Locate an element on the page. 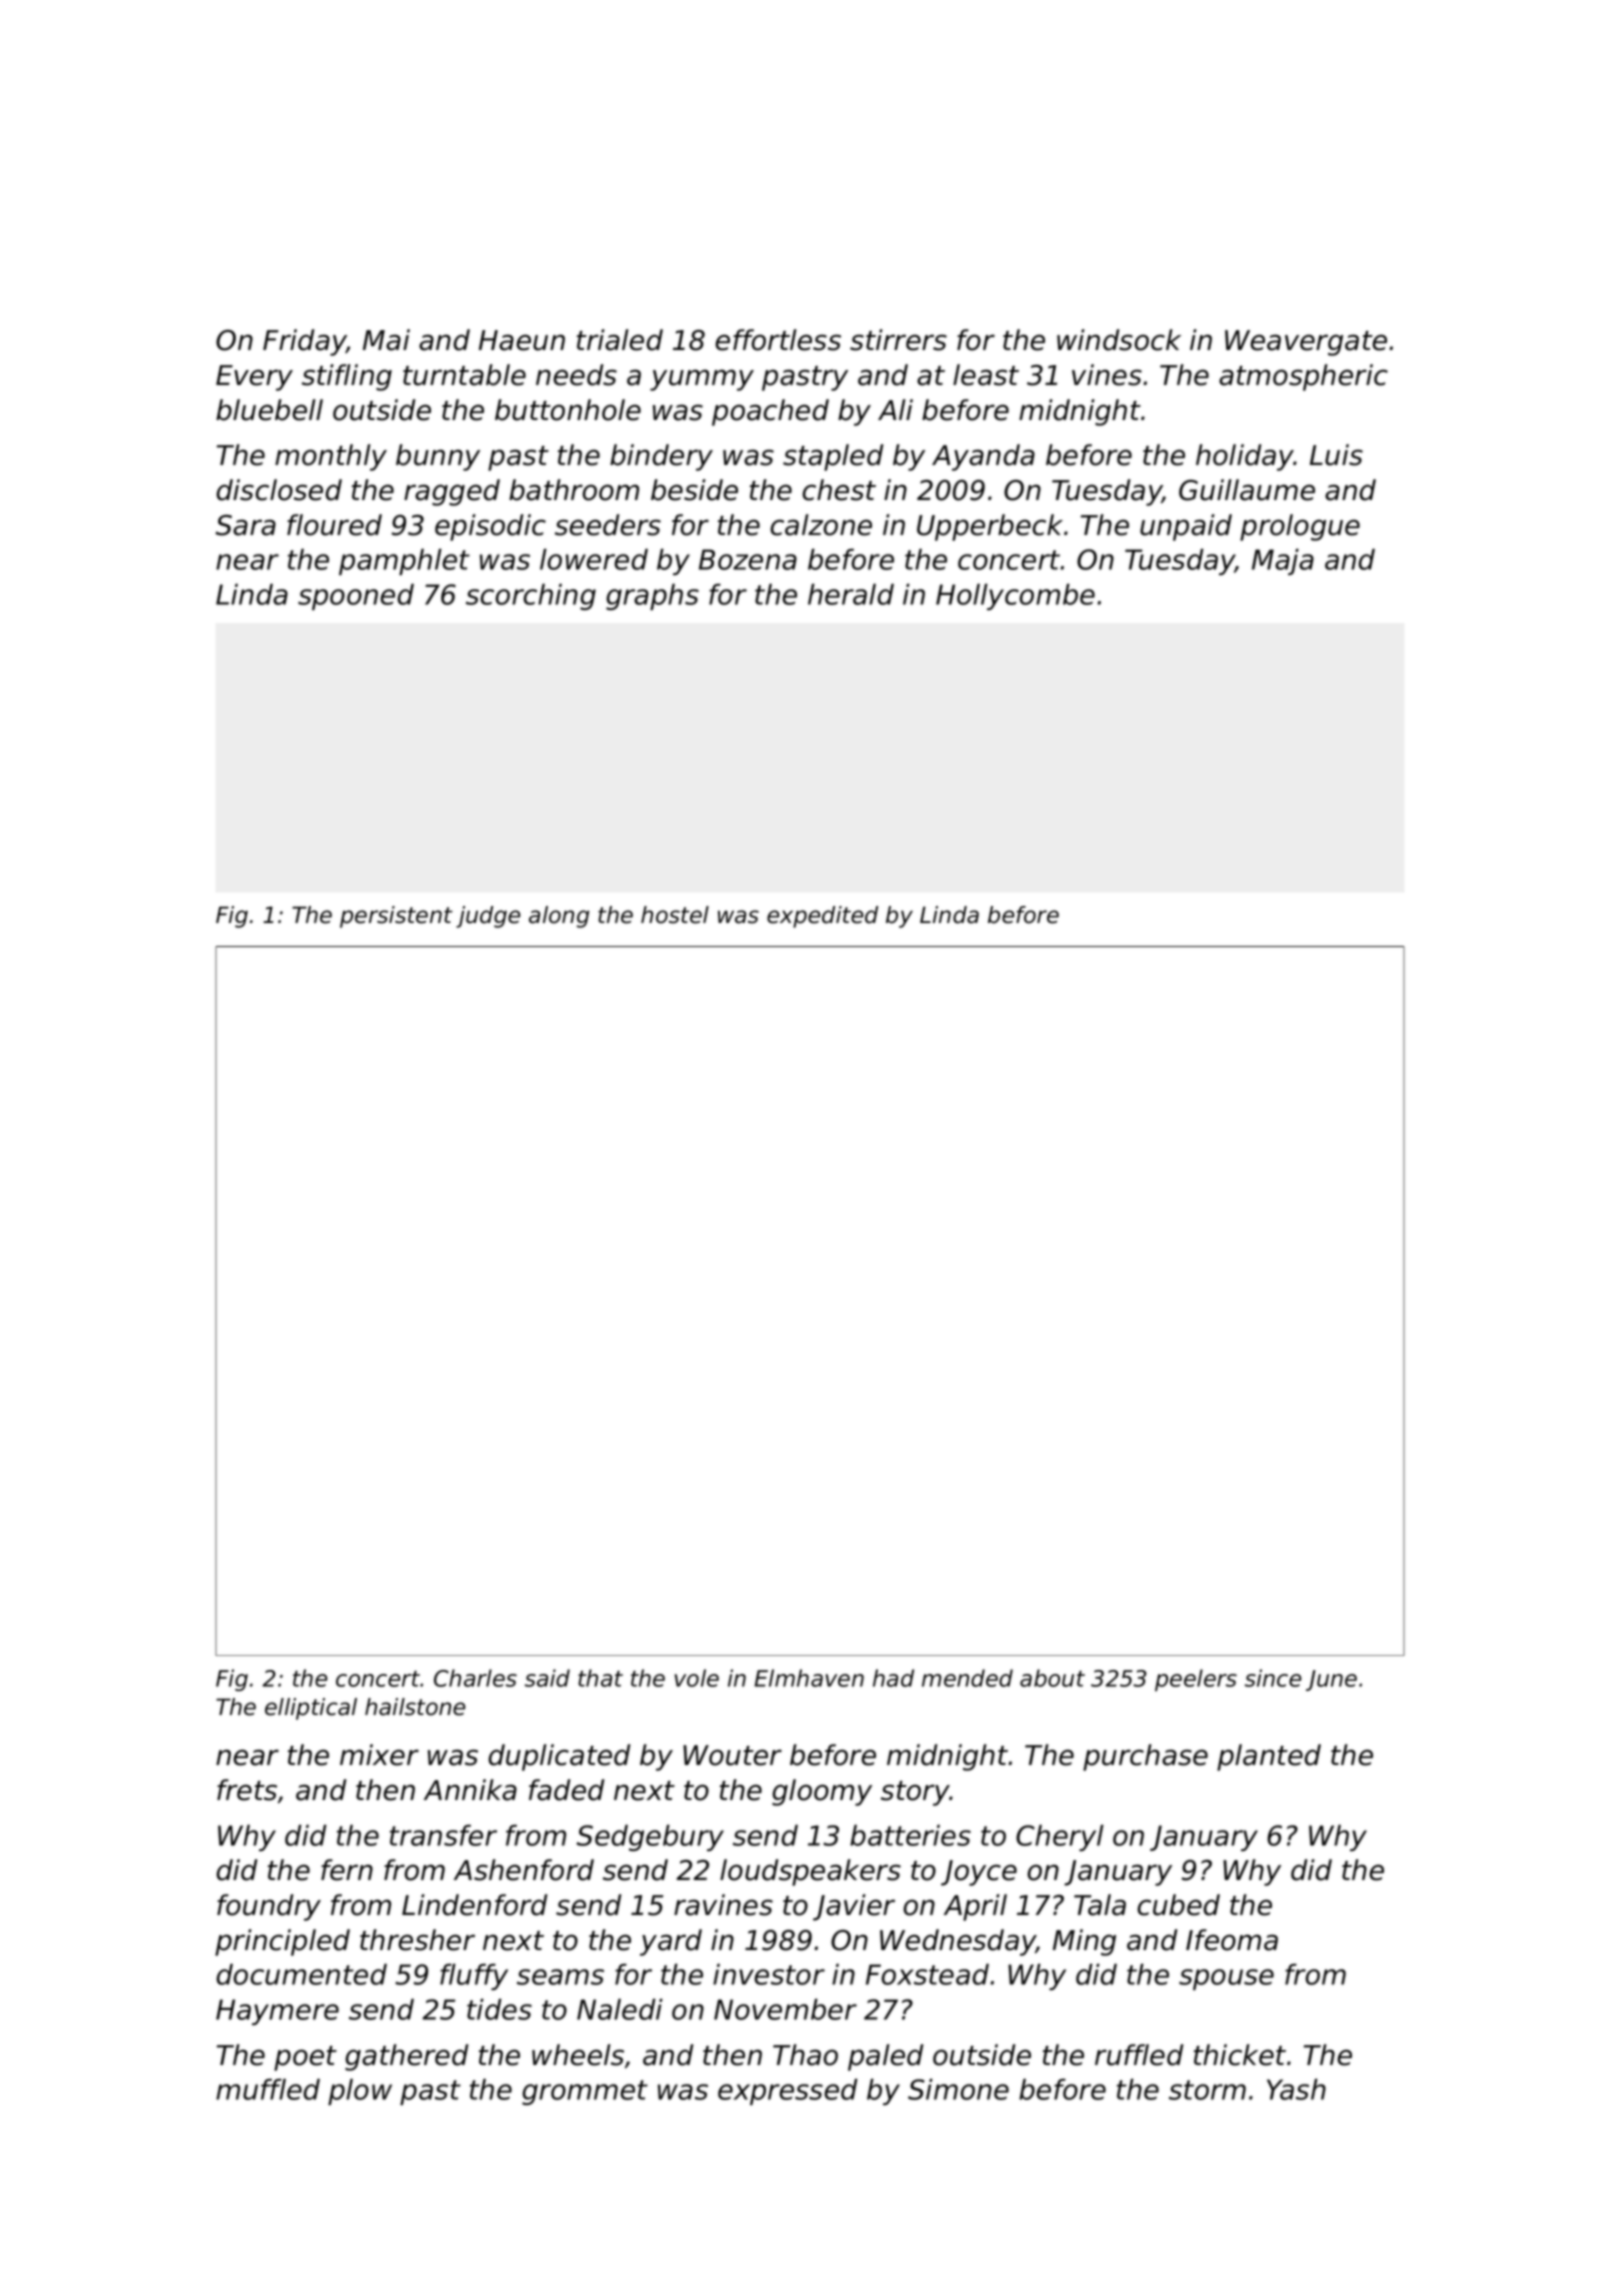 The width and height of the image is (1620, 2292). unpaid is located at coordinates (1186, 527).
